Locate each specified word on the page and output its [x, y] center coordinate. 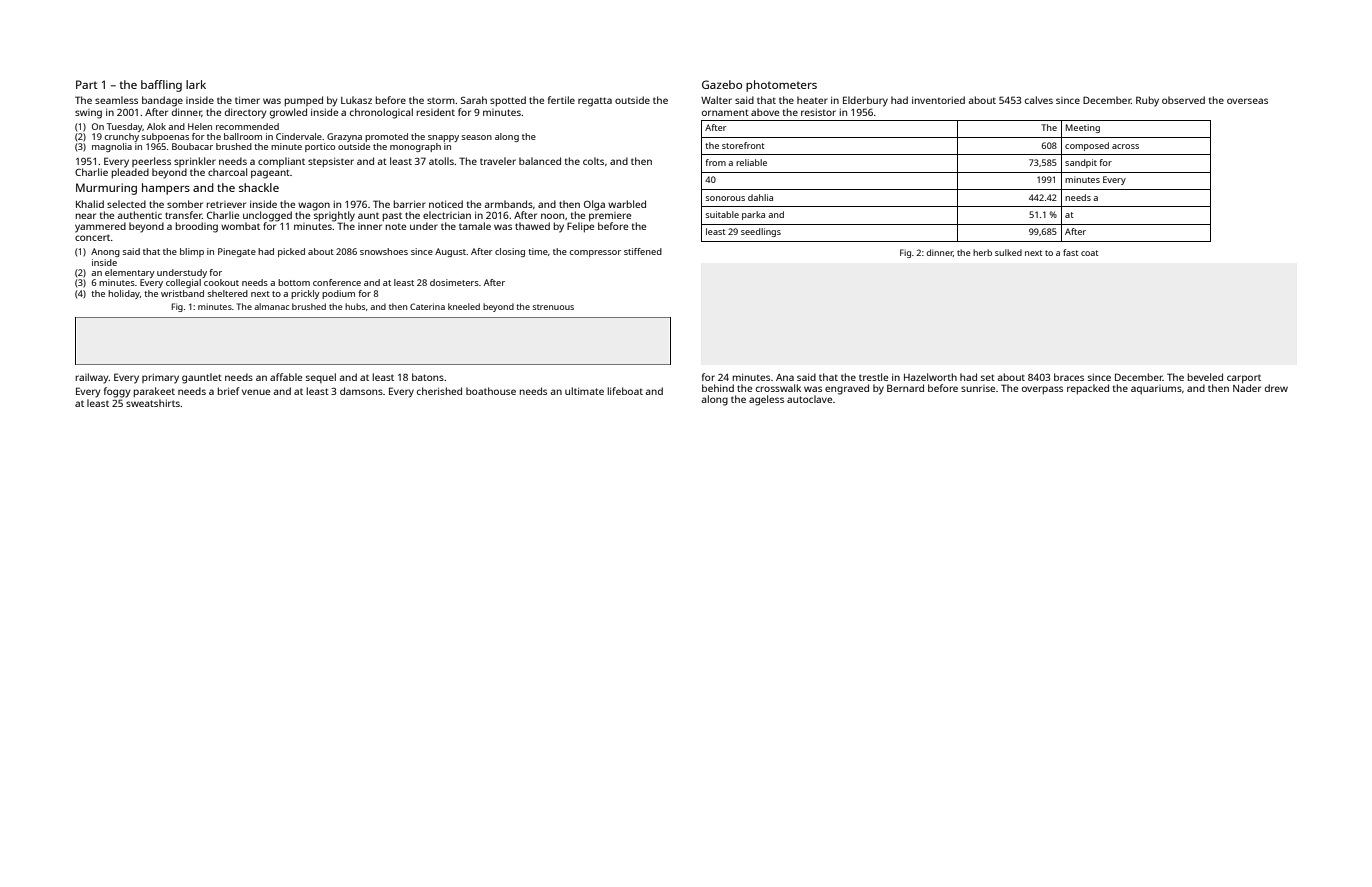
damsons [361, 391]
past [392, 216]
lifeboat [625, 391]
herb [982, 252]
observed [1183, 100]
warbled [627, 204]
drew [1276, 388]
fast [1071, 252]
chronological [381, 113]
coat [1090, 253]
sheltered [228, 293]
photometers [781, 86]
